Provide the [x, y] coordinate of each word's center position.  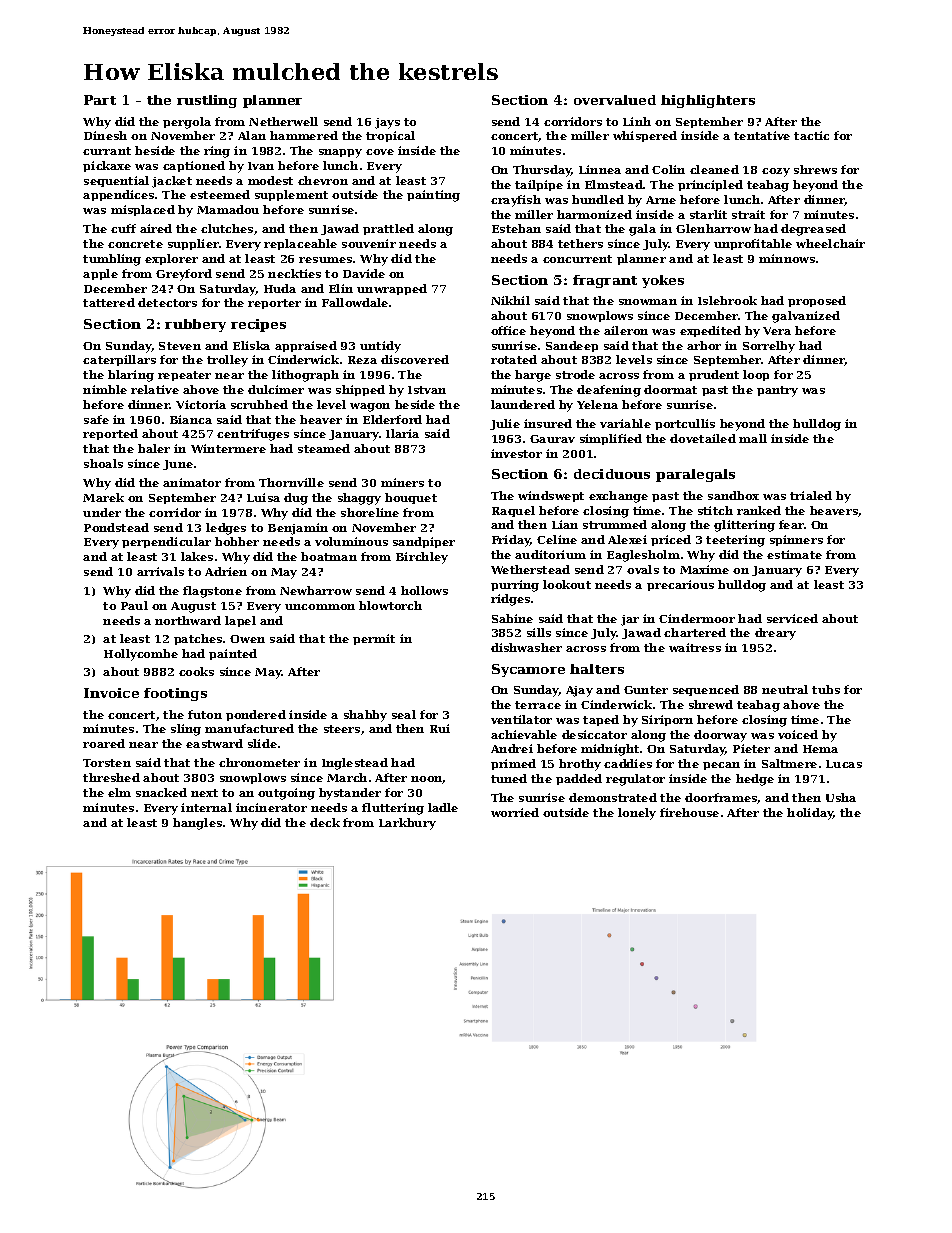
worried [515, 812]
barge [533, 376]
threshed [111, 777]
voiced [798, 734]
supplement [291, 195]
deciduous [612, 474]
